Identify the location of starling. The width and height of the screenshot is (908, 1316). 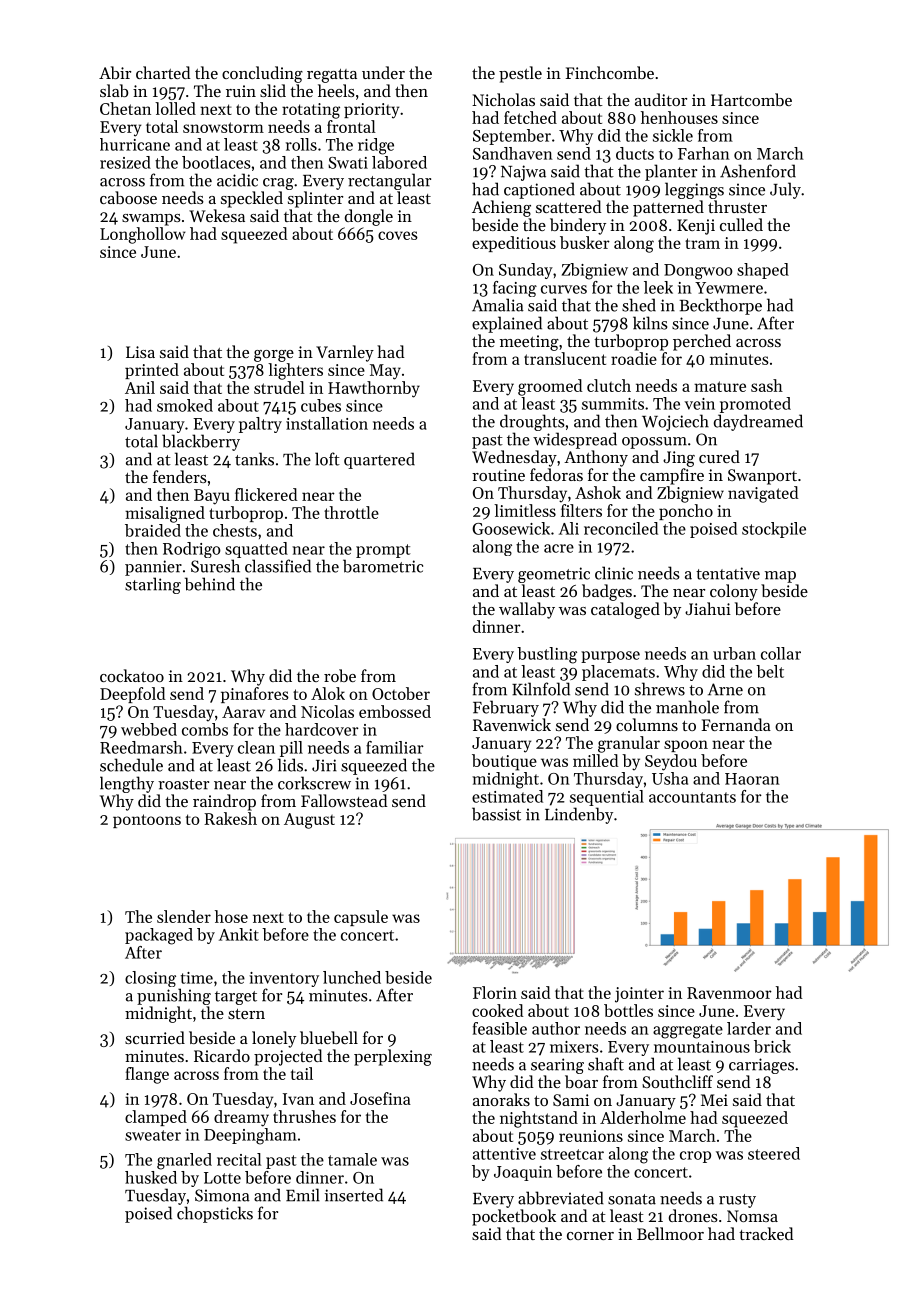
(153, 585).
